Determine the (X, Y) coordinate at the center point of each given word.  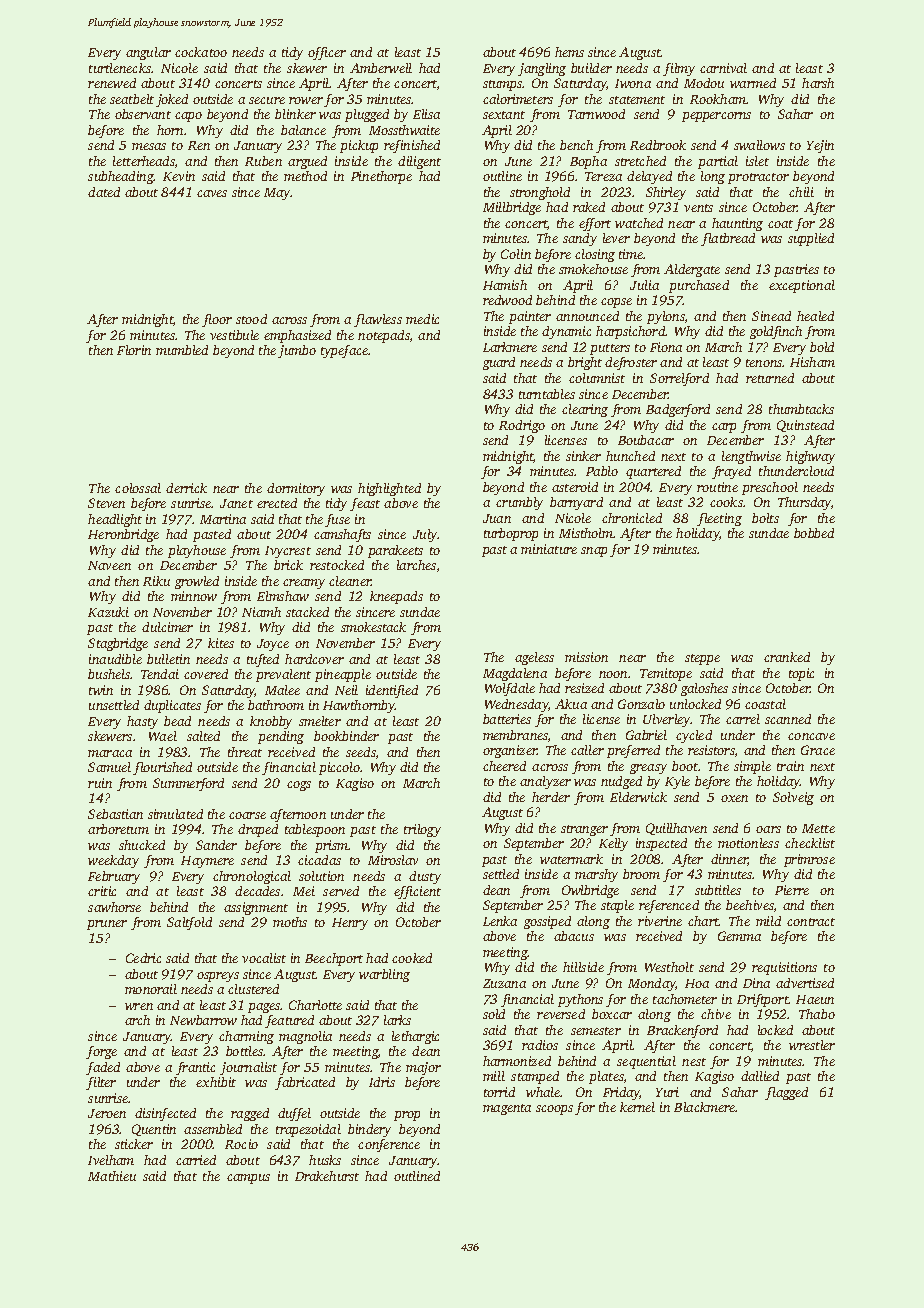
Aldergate (692, 270)
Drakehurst (327, 1176)
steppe (702, 659)
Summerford (188, 784)
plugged (367, 115)
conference (389, 1145)
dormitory (296, 489)
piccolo (340, 768)
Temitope (666, 674)
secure (267, 100)
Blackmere (705, 1107)
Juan (497, 518)
